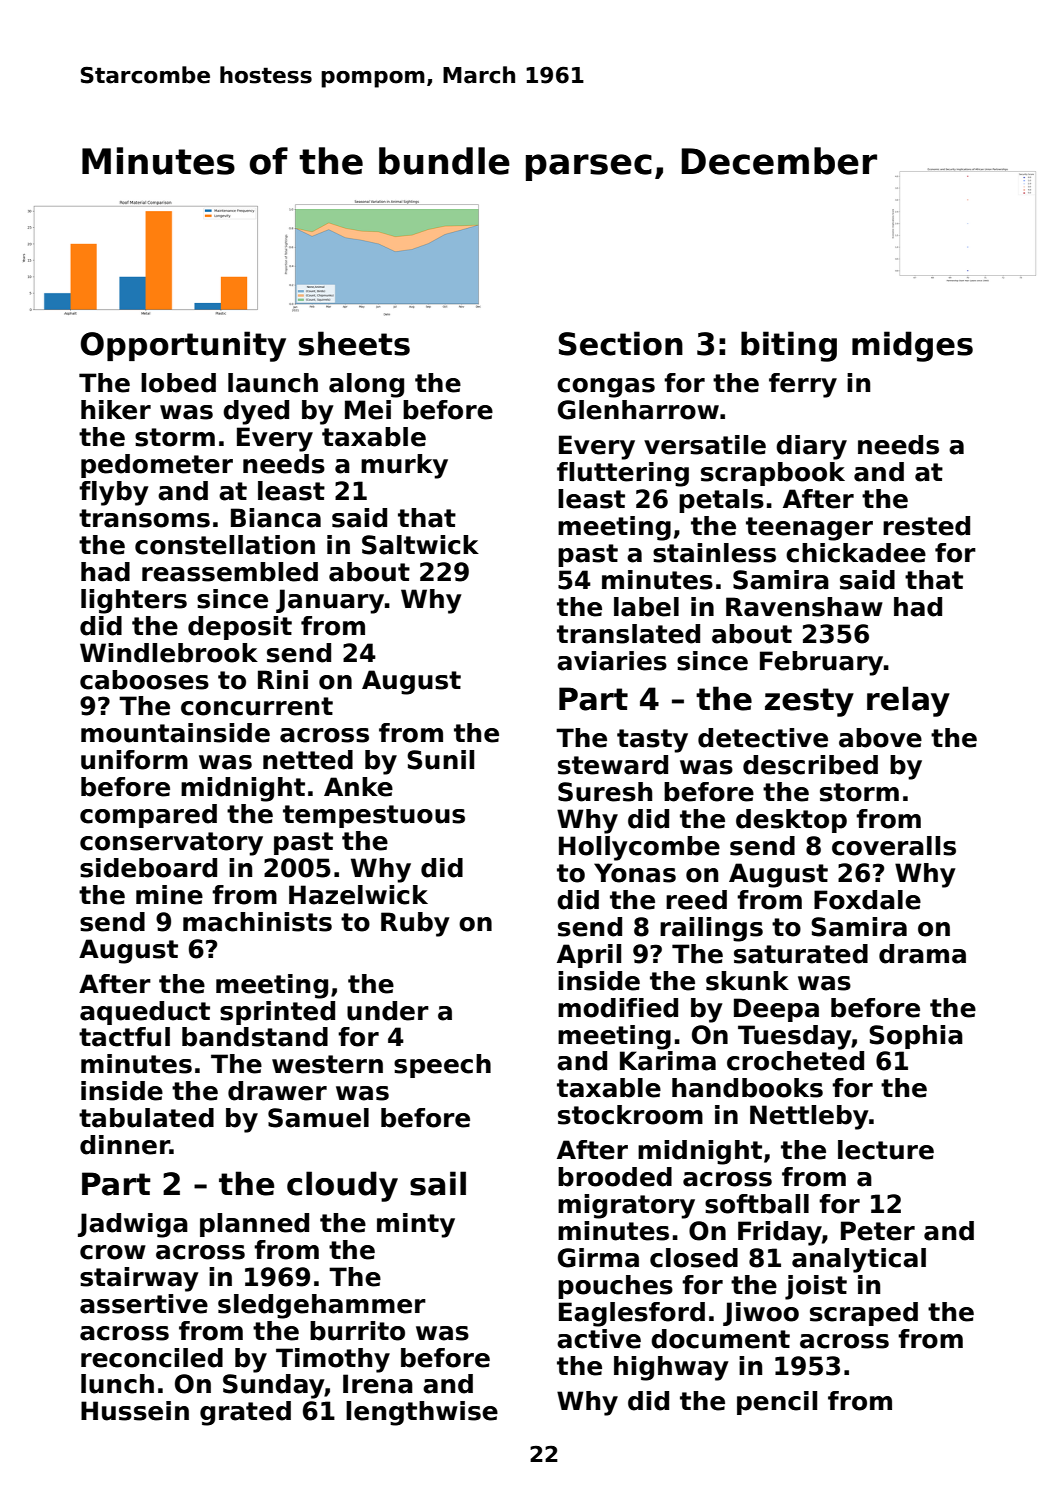 The image size is (1058, 1503). I want to click on Foxdale, so click(867, 900).
